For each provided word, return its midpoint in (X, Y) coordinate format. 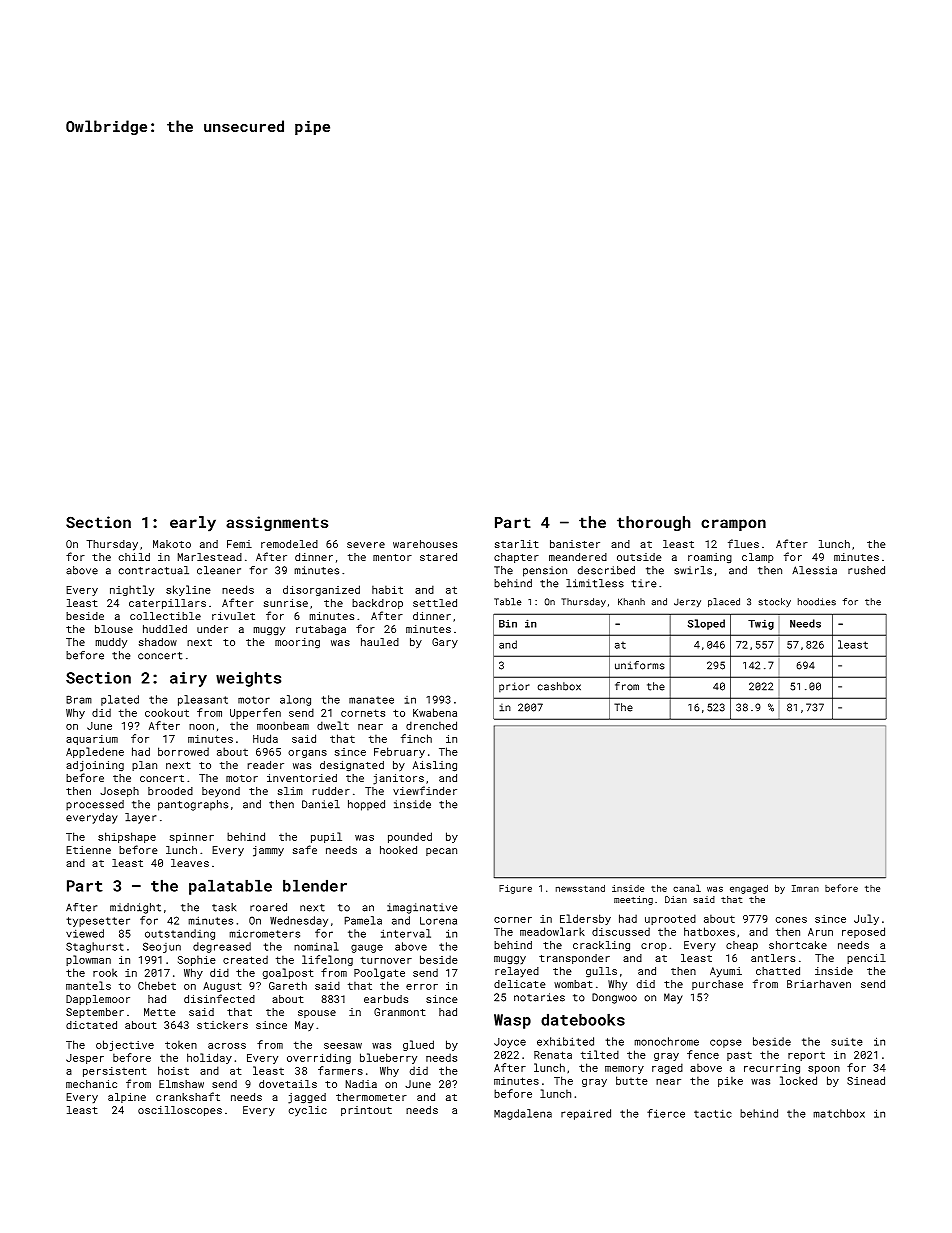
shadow (158, 642)
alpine (127, 1098)
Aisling (435, 766)
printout (366, 1111)
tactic (713, 1114)
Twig (761, 624)
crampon (733, 525)
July (866, 919)
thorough (653, 523)
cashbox (559, 686)
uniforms (640, 665)
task (224, 907)
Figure (515, 889)
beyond (221, 792)
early (193, 524)
